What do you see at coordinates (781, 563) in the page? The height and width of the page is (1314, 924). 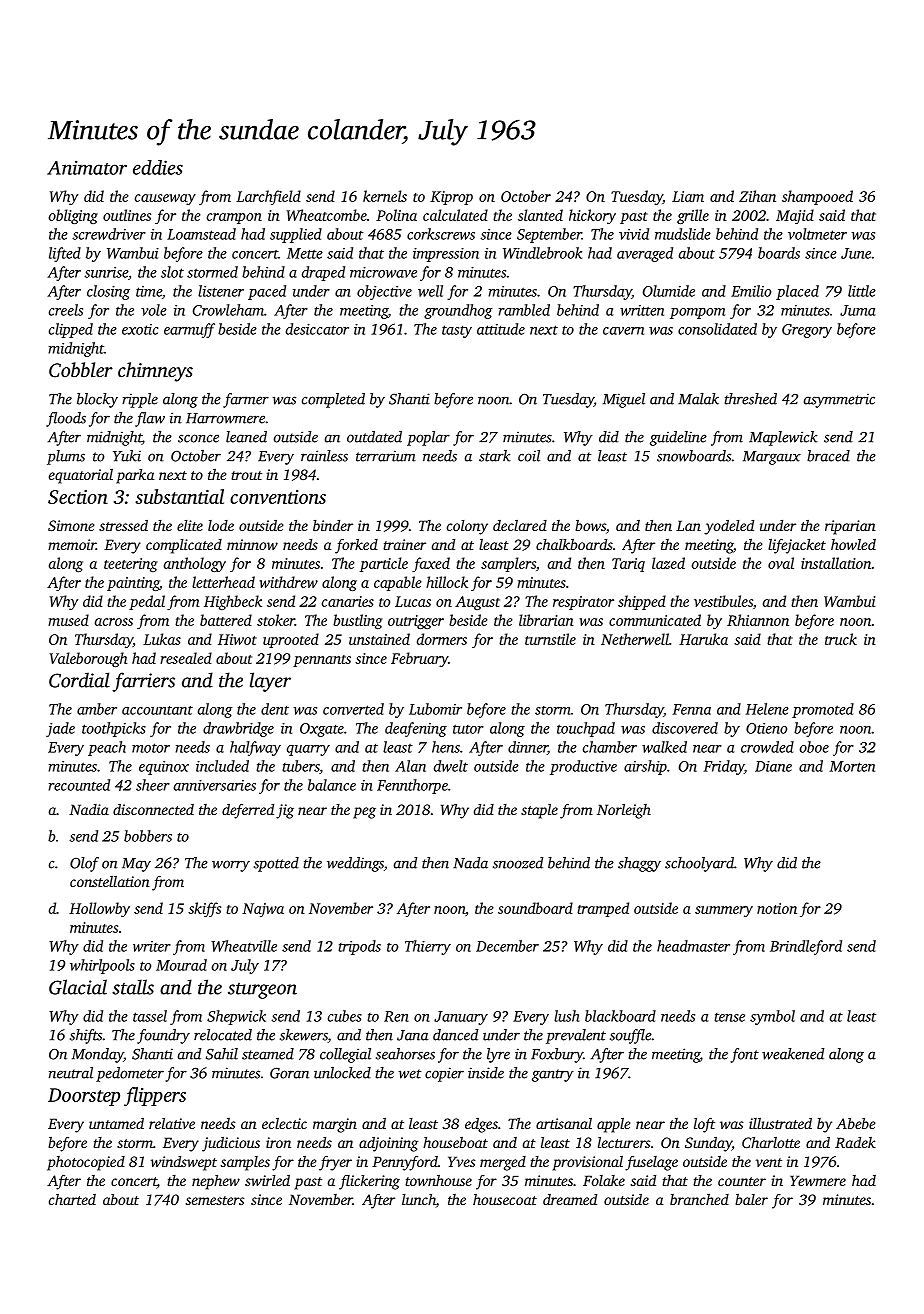 I see `oval` at bounding box center [781, 563].
